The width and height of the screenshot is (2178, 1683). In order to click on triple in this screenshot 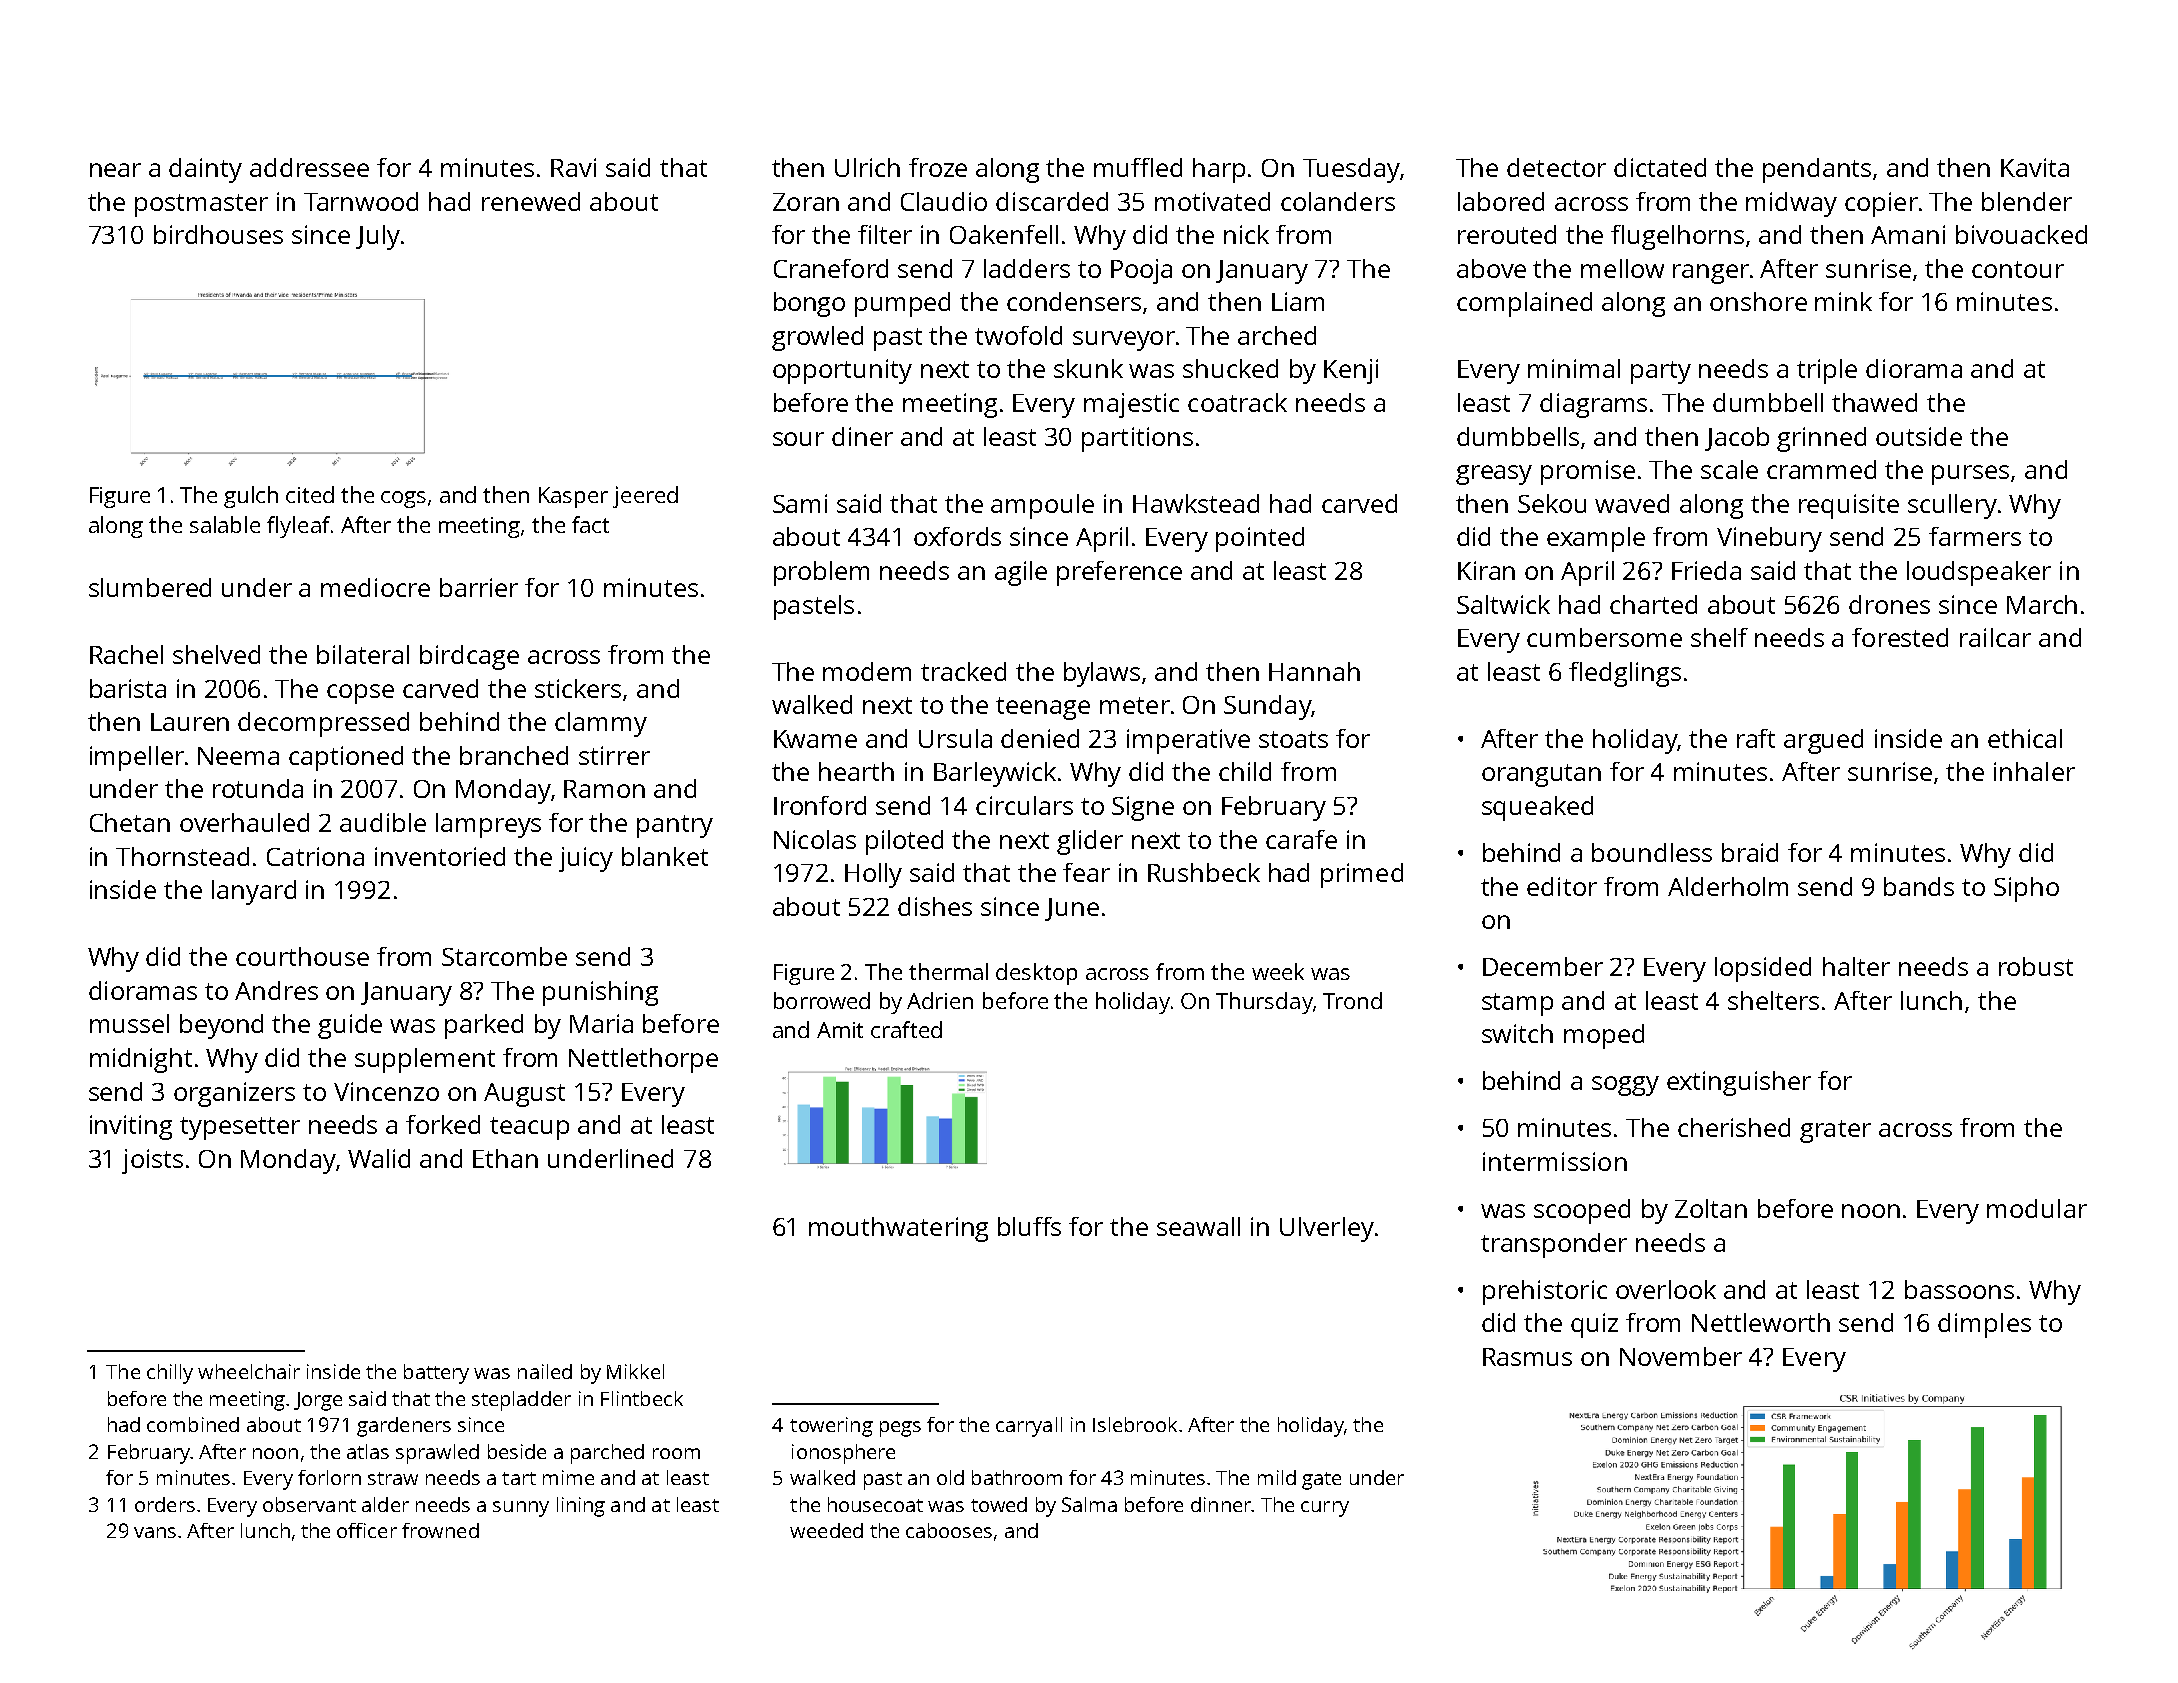, I will do `click(1827, 371)`.
